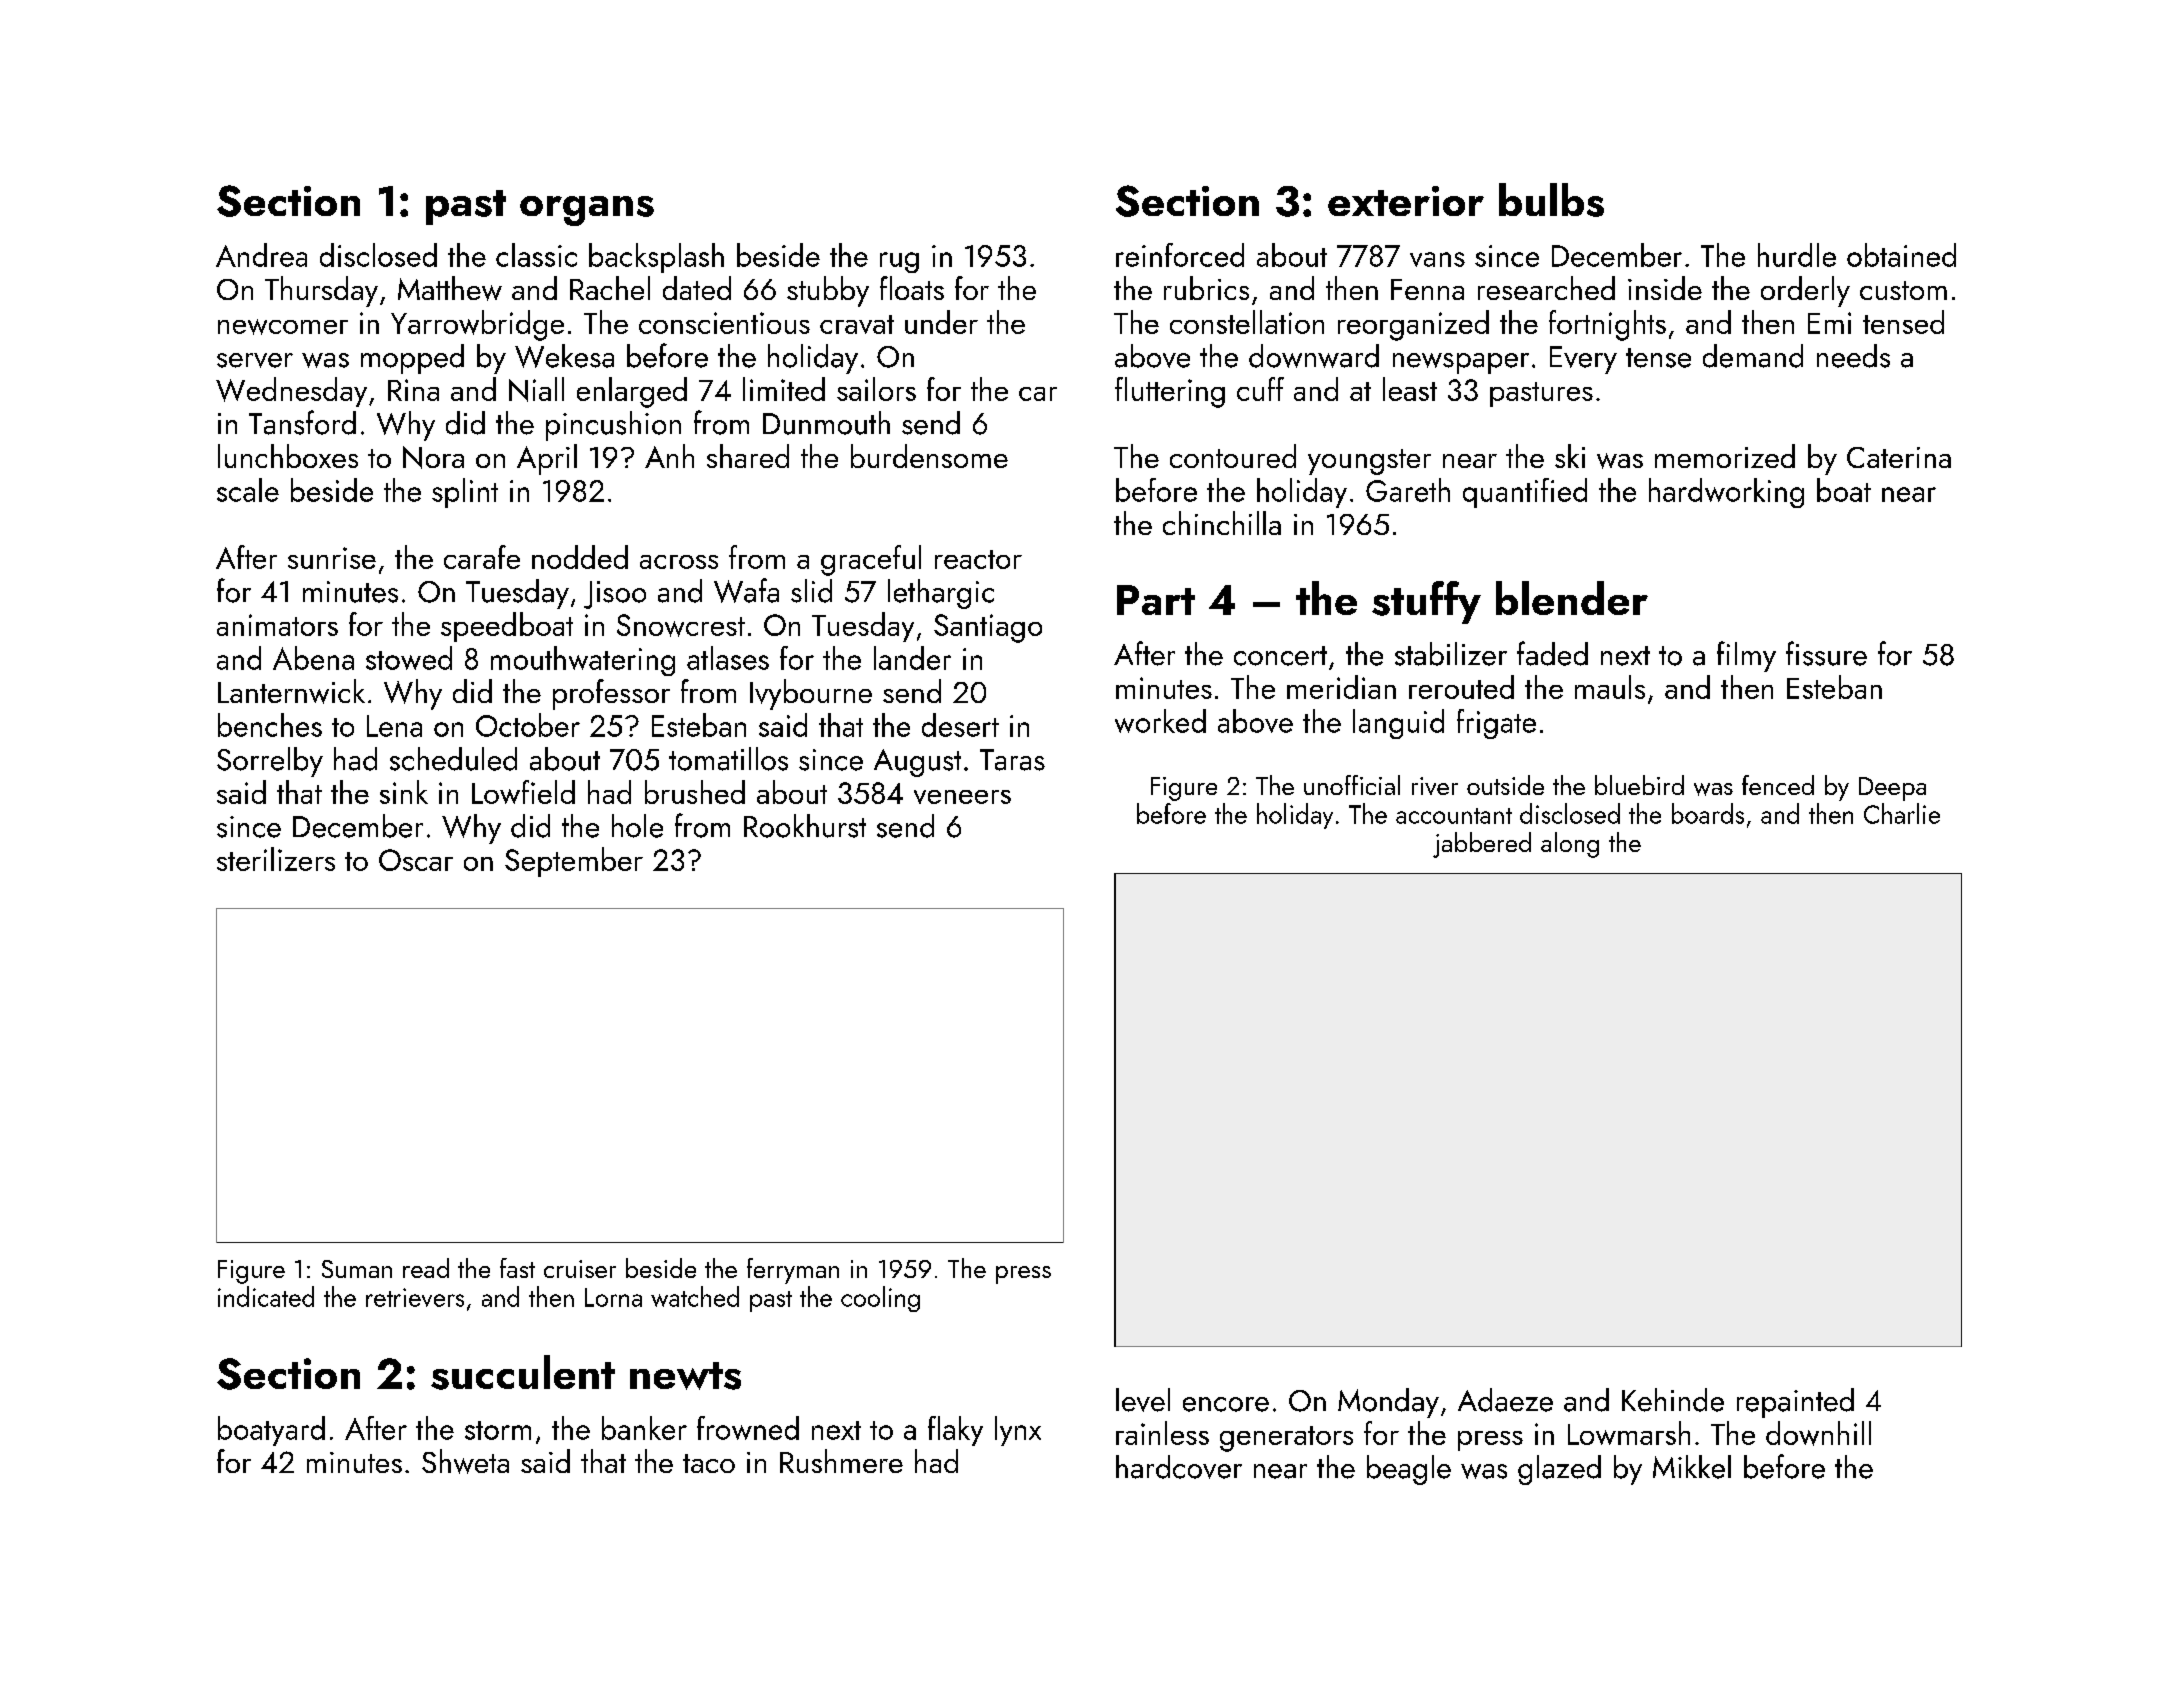 This screenshot has width=2178, height=1683. Describe the element at coordinates (1413, 325) in the screenshot. I see `reorganized` at that location.
